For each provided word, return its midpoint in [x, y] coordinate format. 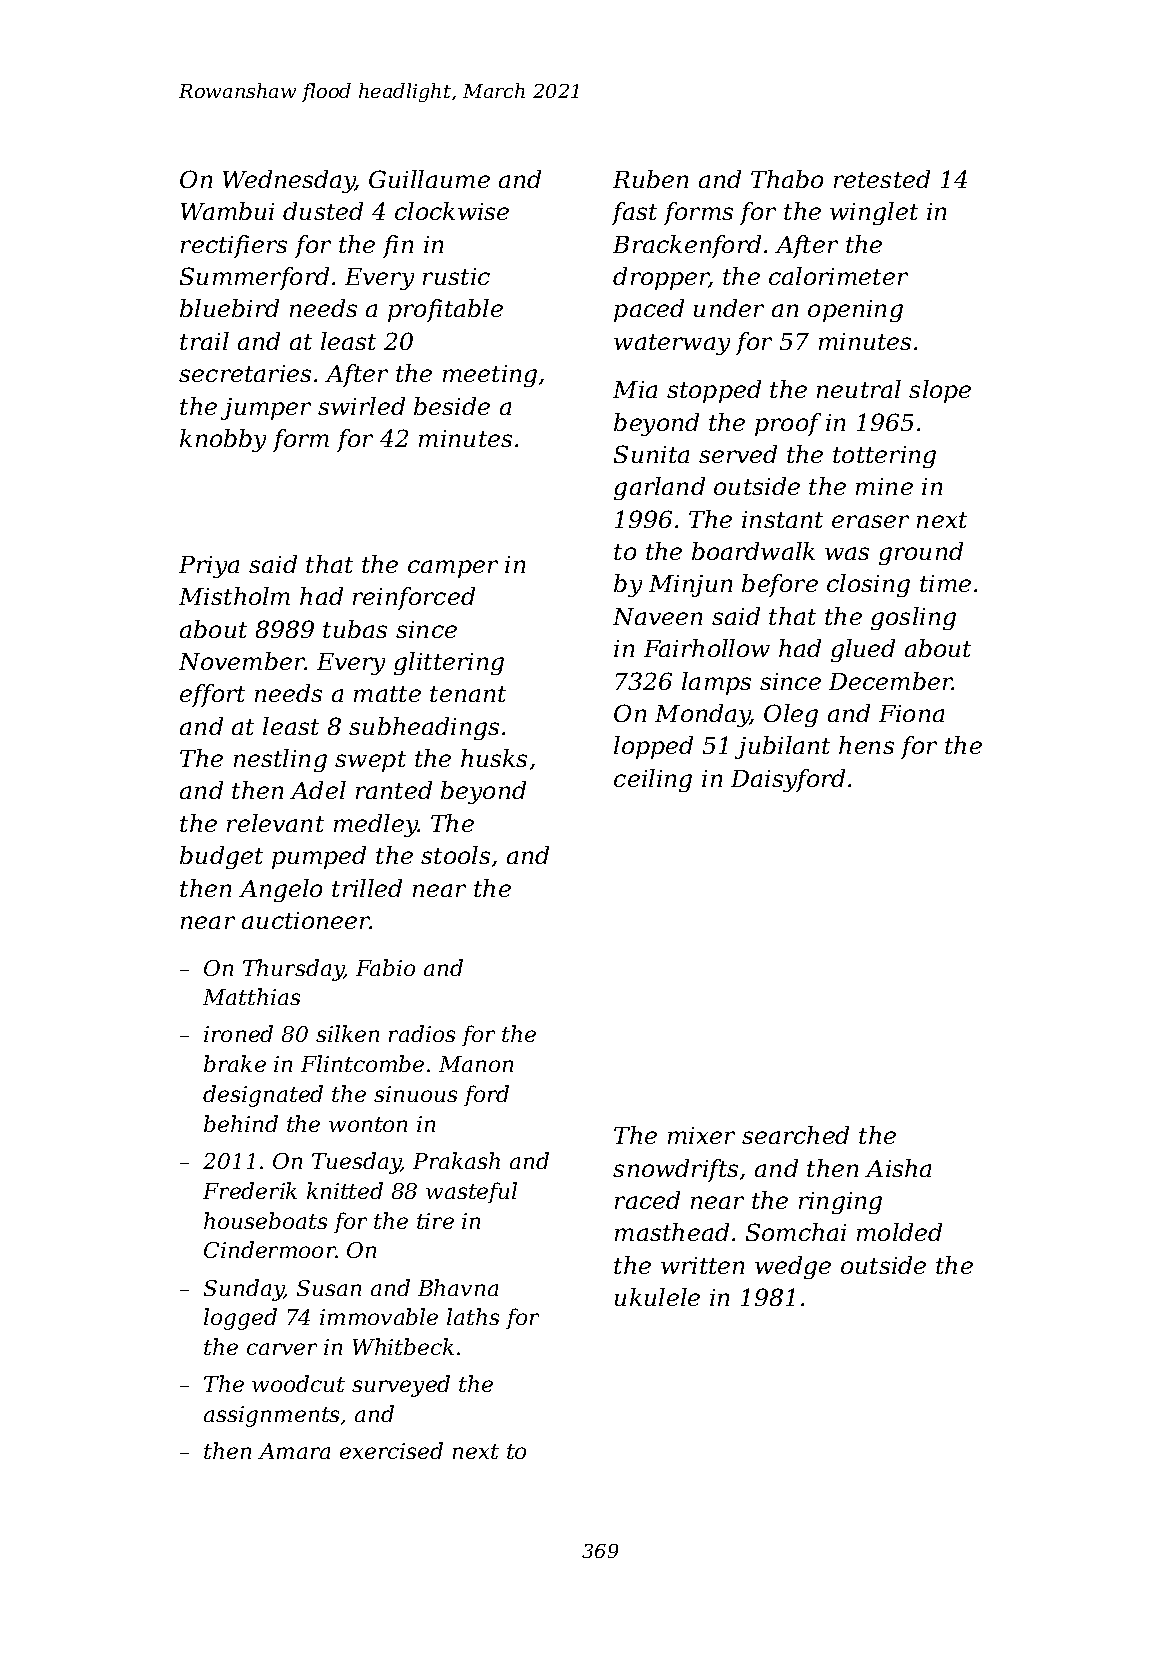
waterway [672, 344]
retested [882, 179]
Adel [318, 790]
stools [455, 855]
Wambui [227, 211]
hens [866, 745]
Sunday [244, 1290]
